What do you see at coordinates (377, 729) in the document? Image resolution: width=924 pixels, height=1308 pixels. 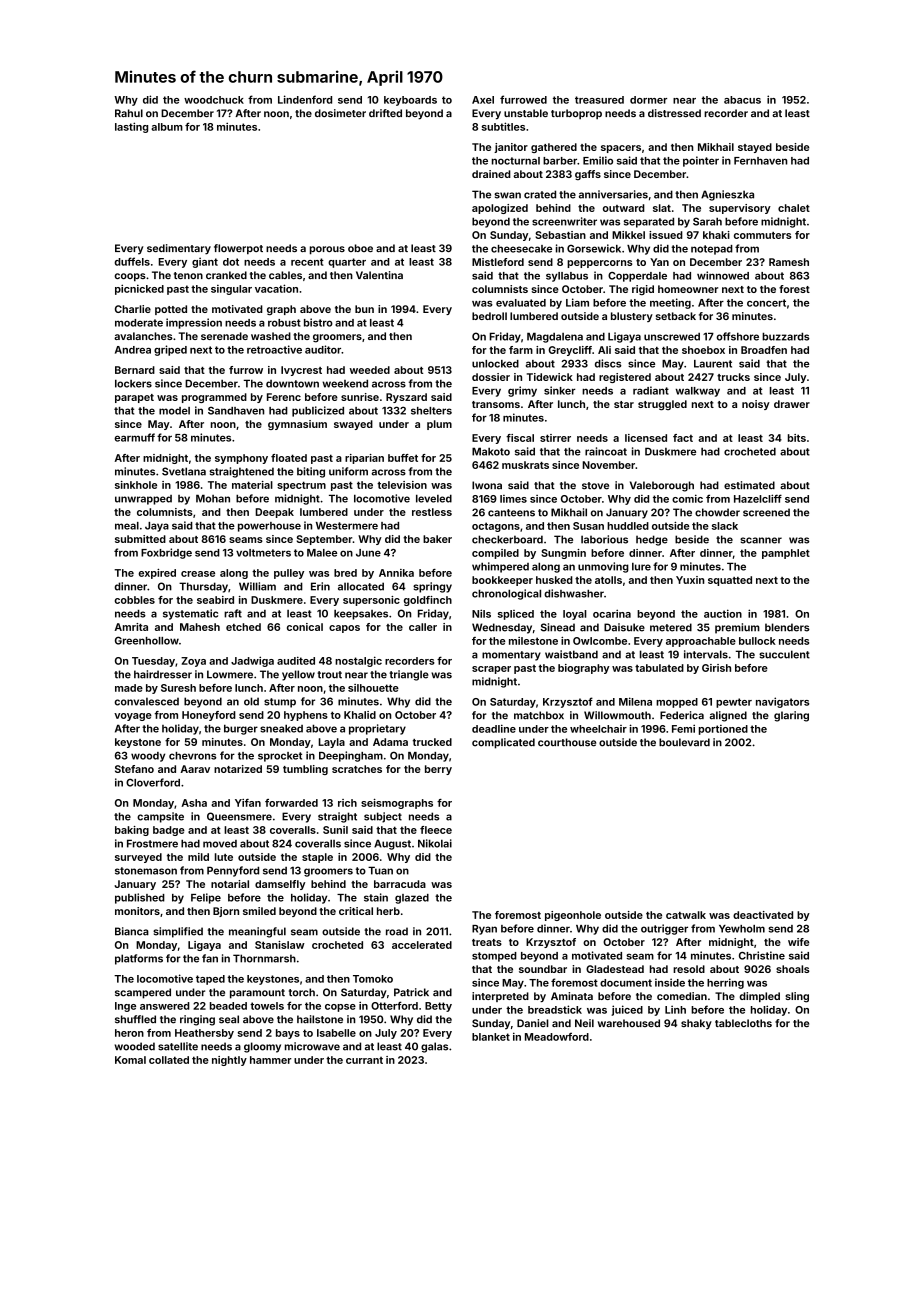 I see `proprietary` at bounding box center [377, 729].
